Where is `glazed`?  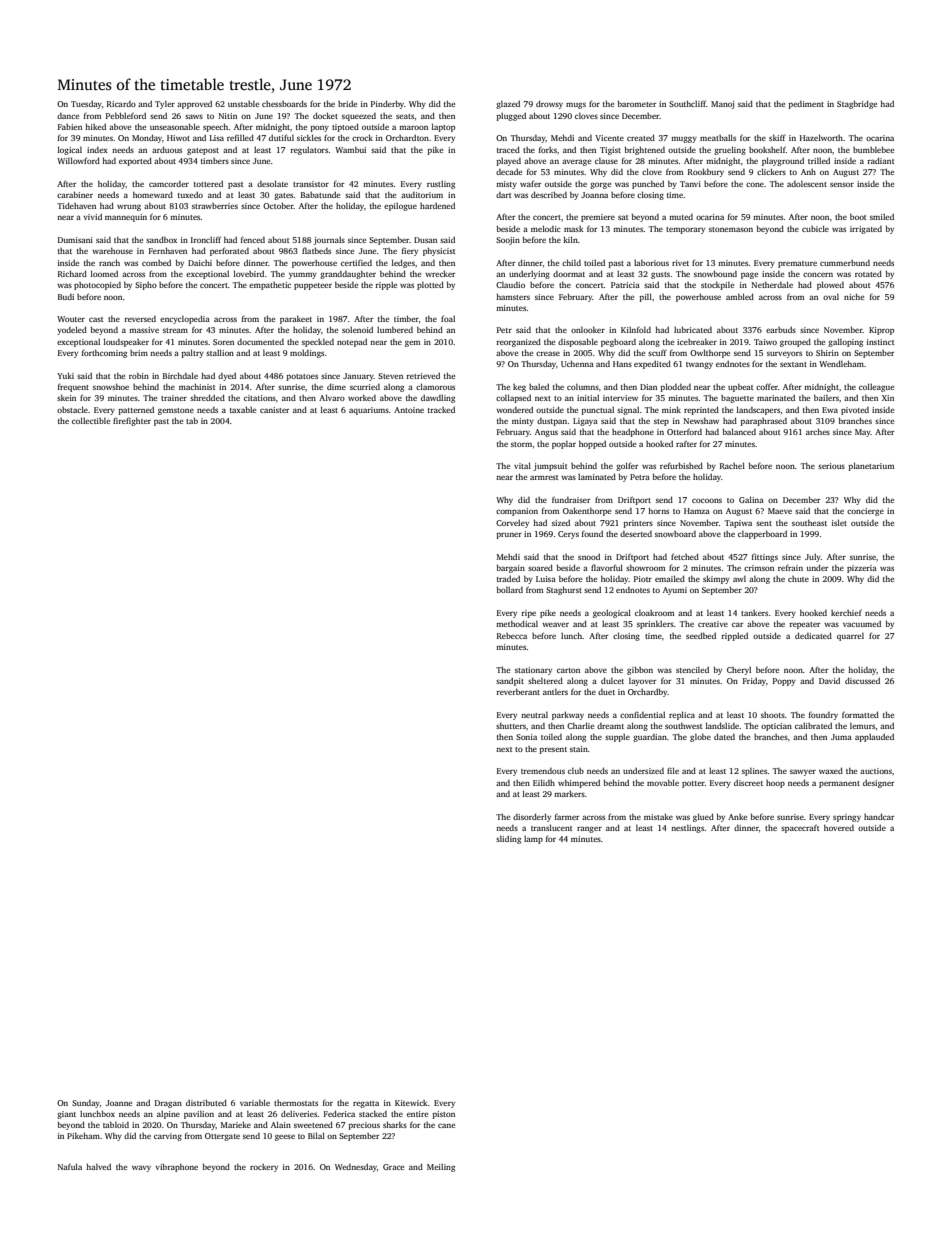 glazed is located at coordinates (508, 105).
